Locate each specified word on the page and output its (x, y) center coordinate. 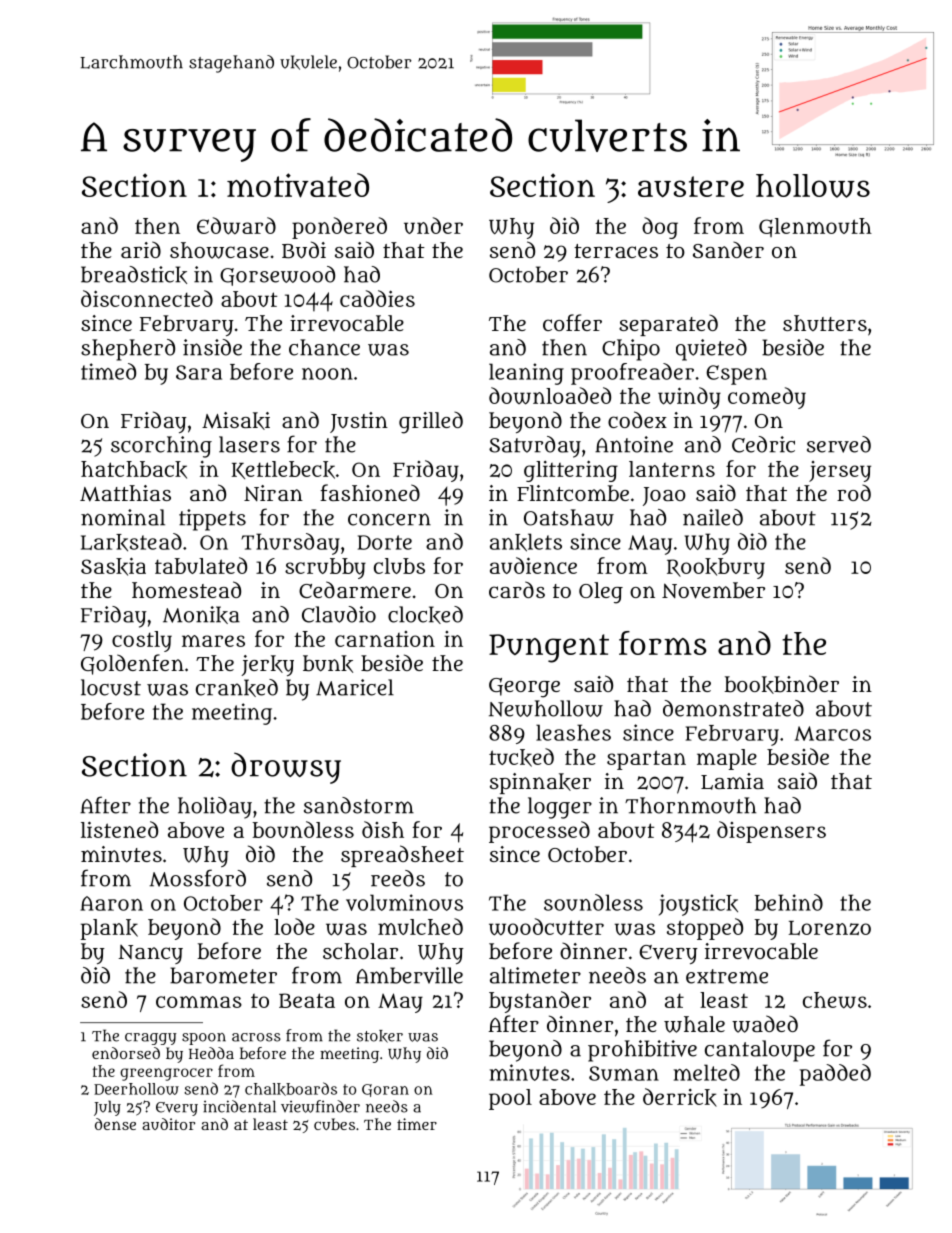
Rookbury (716, 568)
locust (111, 687)
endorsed (126, 1053)
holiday (215, 808)
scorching (161, 447)
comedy (767, 398)
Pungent (549, 648)
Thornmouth (690, 805)
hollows (813, 186)
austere (691, 187)
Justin (359, 422)
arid (141, 249)
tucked (521, 757)
